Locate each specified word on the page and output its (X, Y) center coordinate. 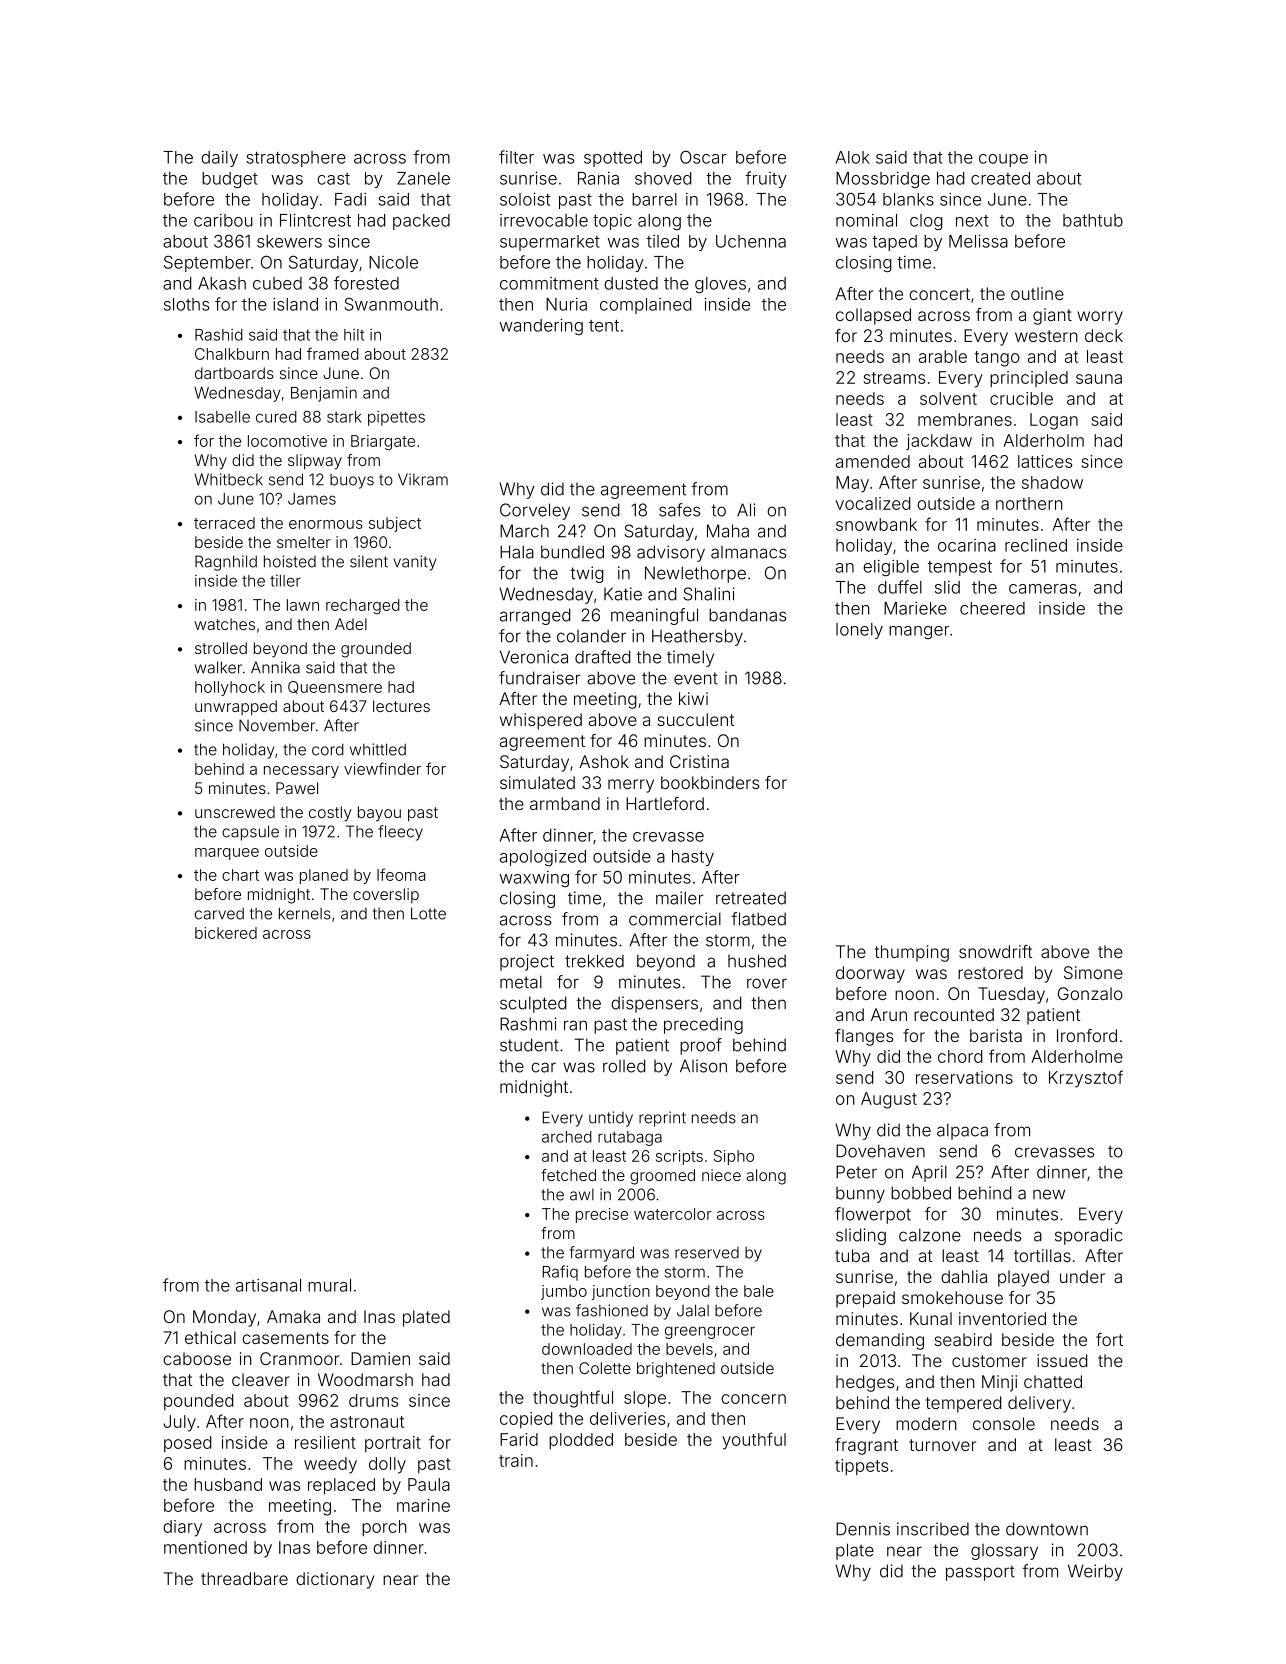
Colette (605, 1368)
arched (567, 1137)
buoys (352, 481)
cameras (1043, 589)
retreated (751, 898)
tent (604, 326)
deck (1104, 335)
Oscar (703, 157)
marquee (227, 854)
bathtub (1093, 220)
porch (384, 1528)
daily (219, 159)
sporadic (1089, 1236)
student (529, 1045)
